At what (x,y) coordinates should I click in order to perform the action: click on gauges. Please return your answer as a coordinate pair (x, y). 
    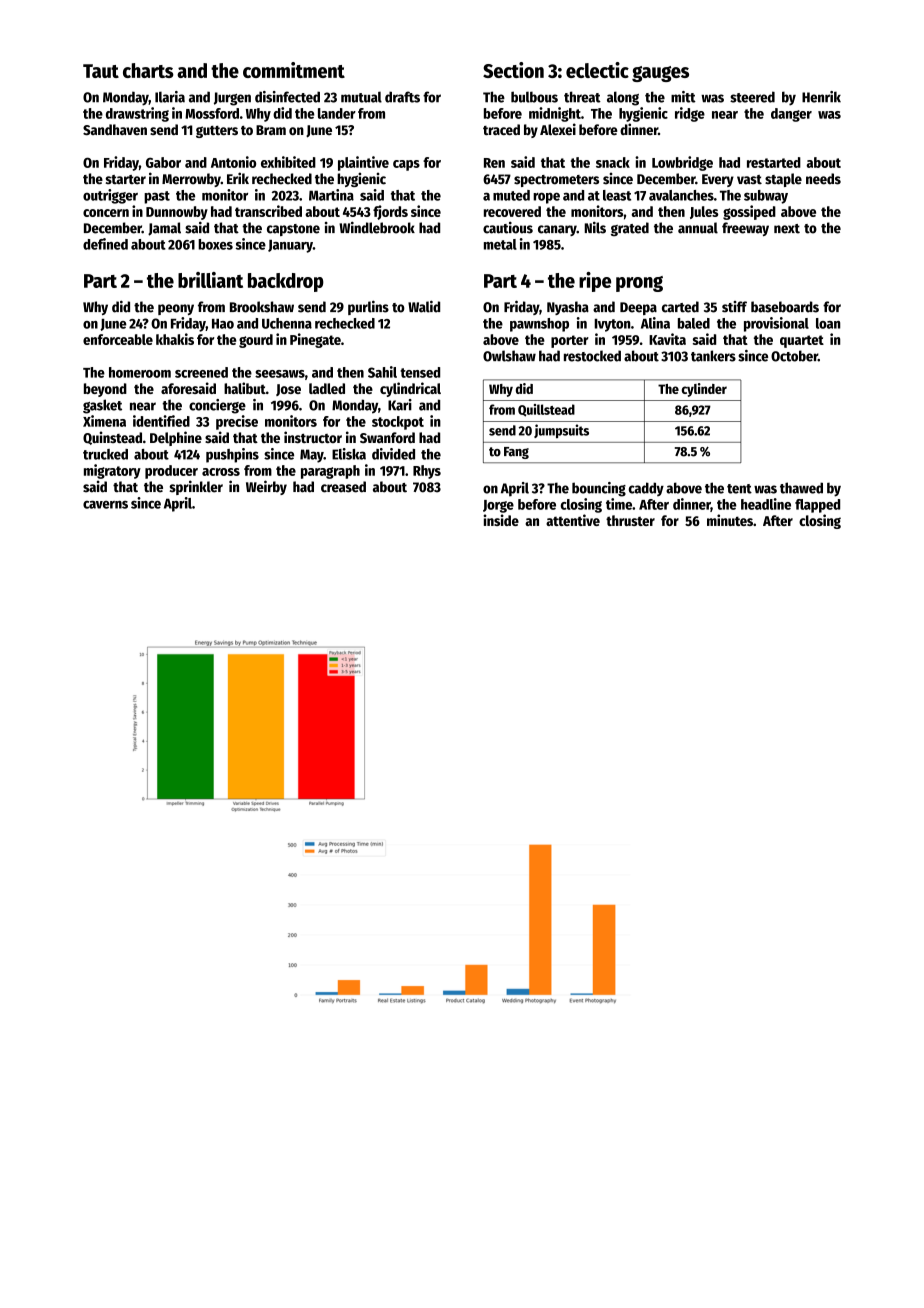
    Looking at the image, I should click on (660, 74).
